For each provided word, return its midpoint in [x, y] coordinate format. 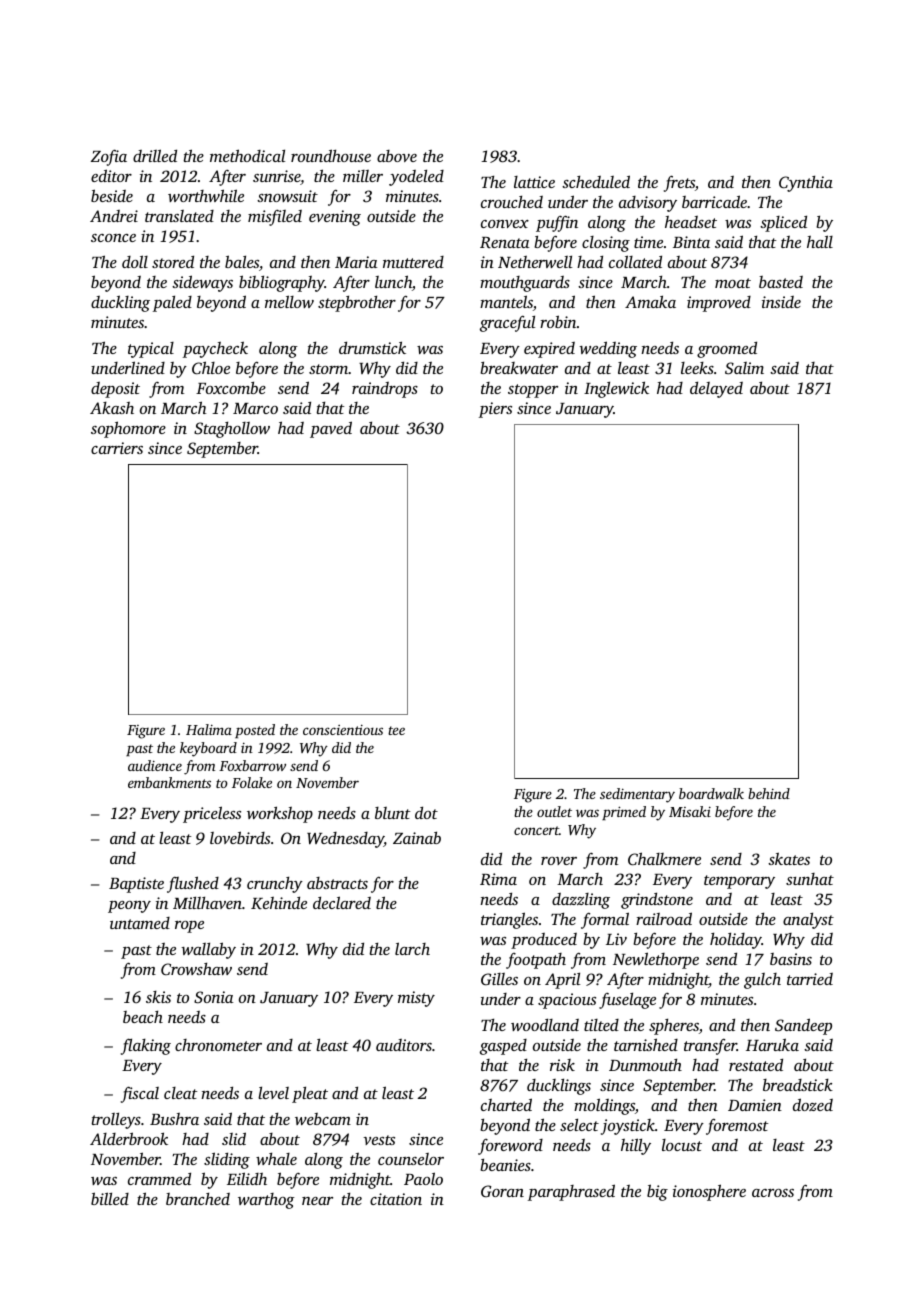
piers [495, 410]
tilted [601, 1025]
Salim [744, 368]
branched [198, 1199]
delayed [716, 389]
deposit [115, 390]
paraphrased [571, 1192]
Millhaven [207, 902]
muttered [413, 262]
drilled [155, 155]
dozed [813, 1104]
